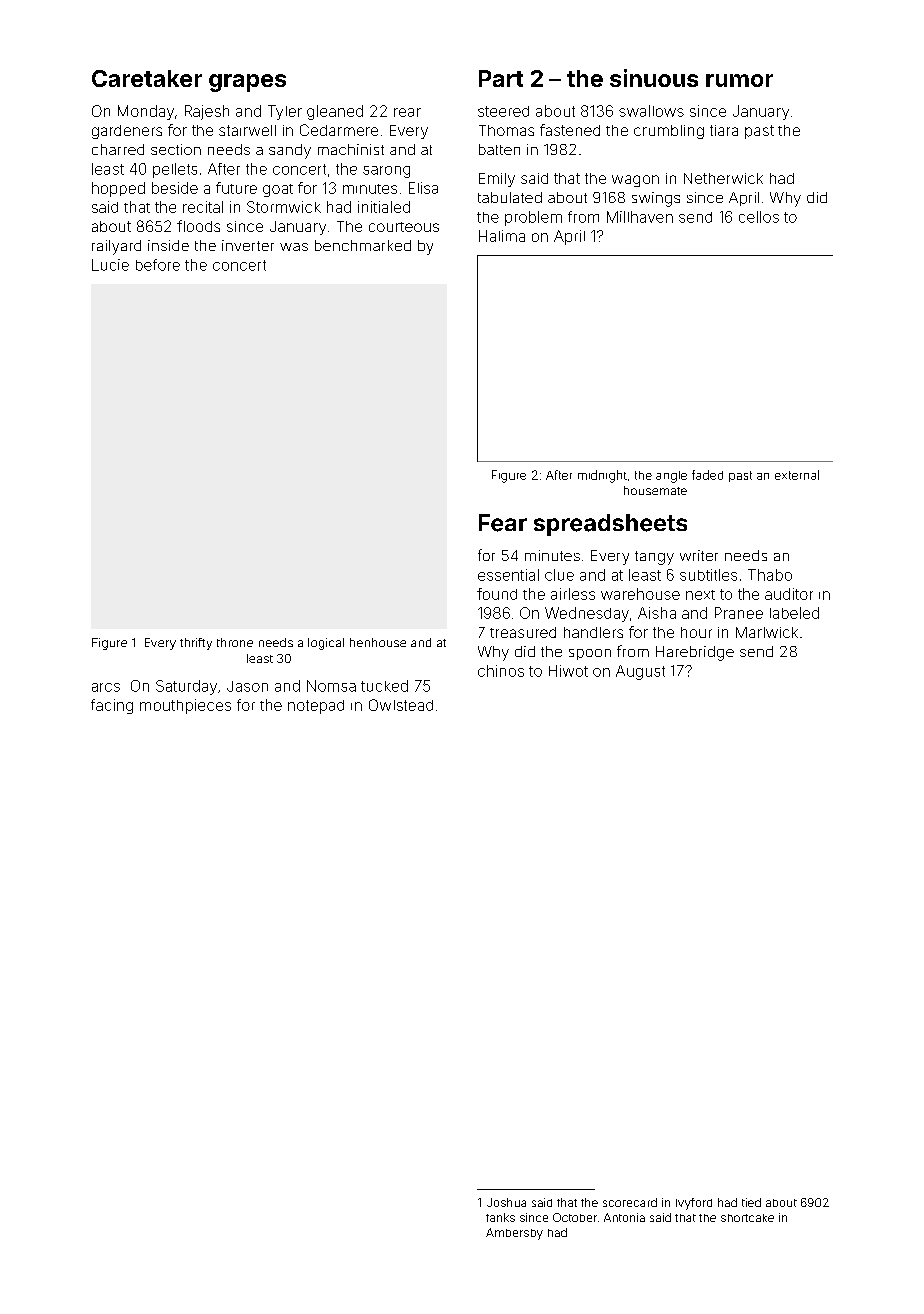  Describe the element at coordinates (500, 1217) in the screenshot. I see `tanks` at that location.
